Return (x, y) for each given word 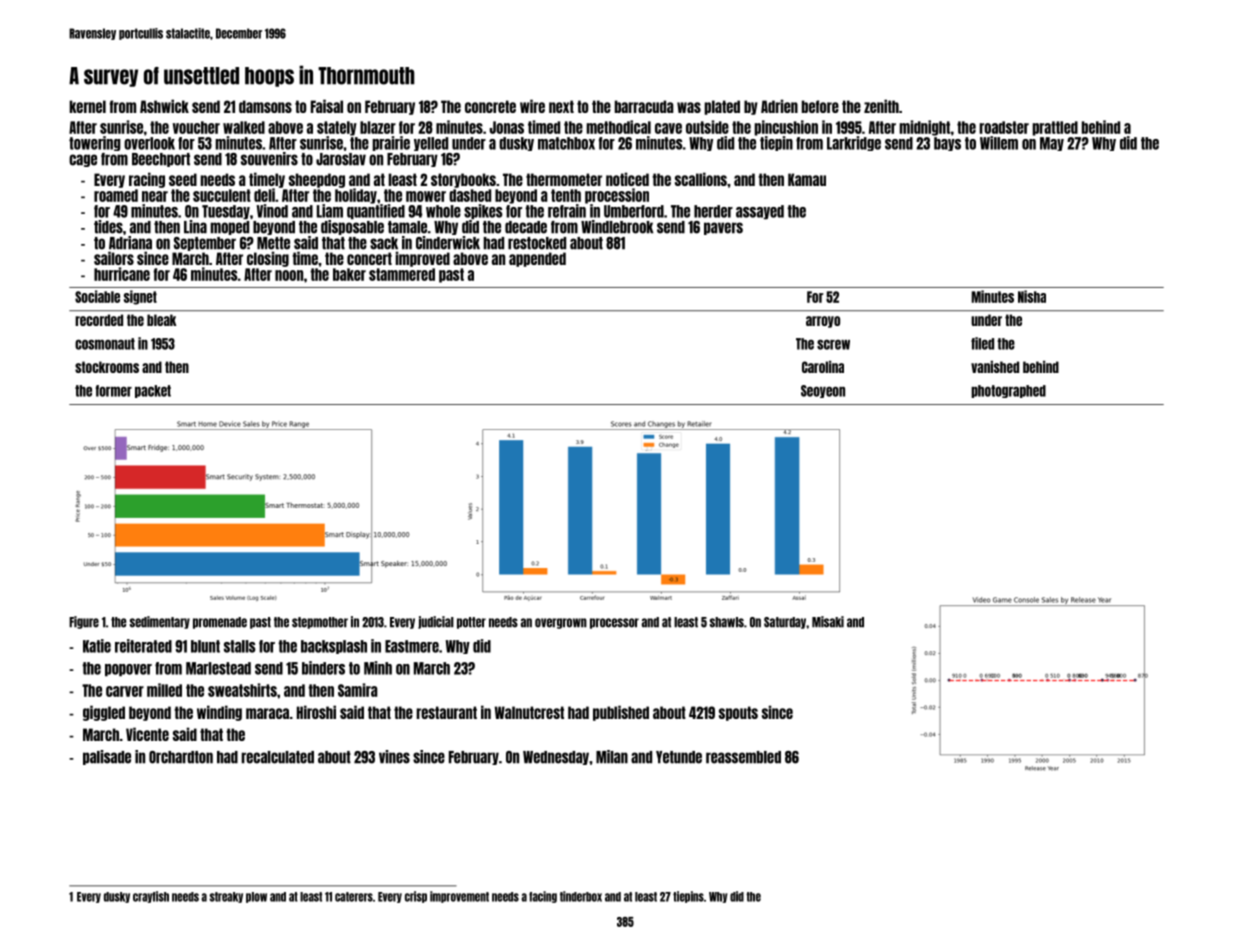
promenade (220, 623)
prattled (1055, 128)
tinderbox (581, 896)
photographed (1008, 391)
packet (153, 391)
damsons (265, 106)
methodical (618, 127)
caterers (354, 897)
